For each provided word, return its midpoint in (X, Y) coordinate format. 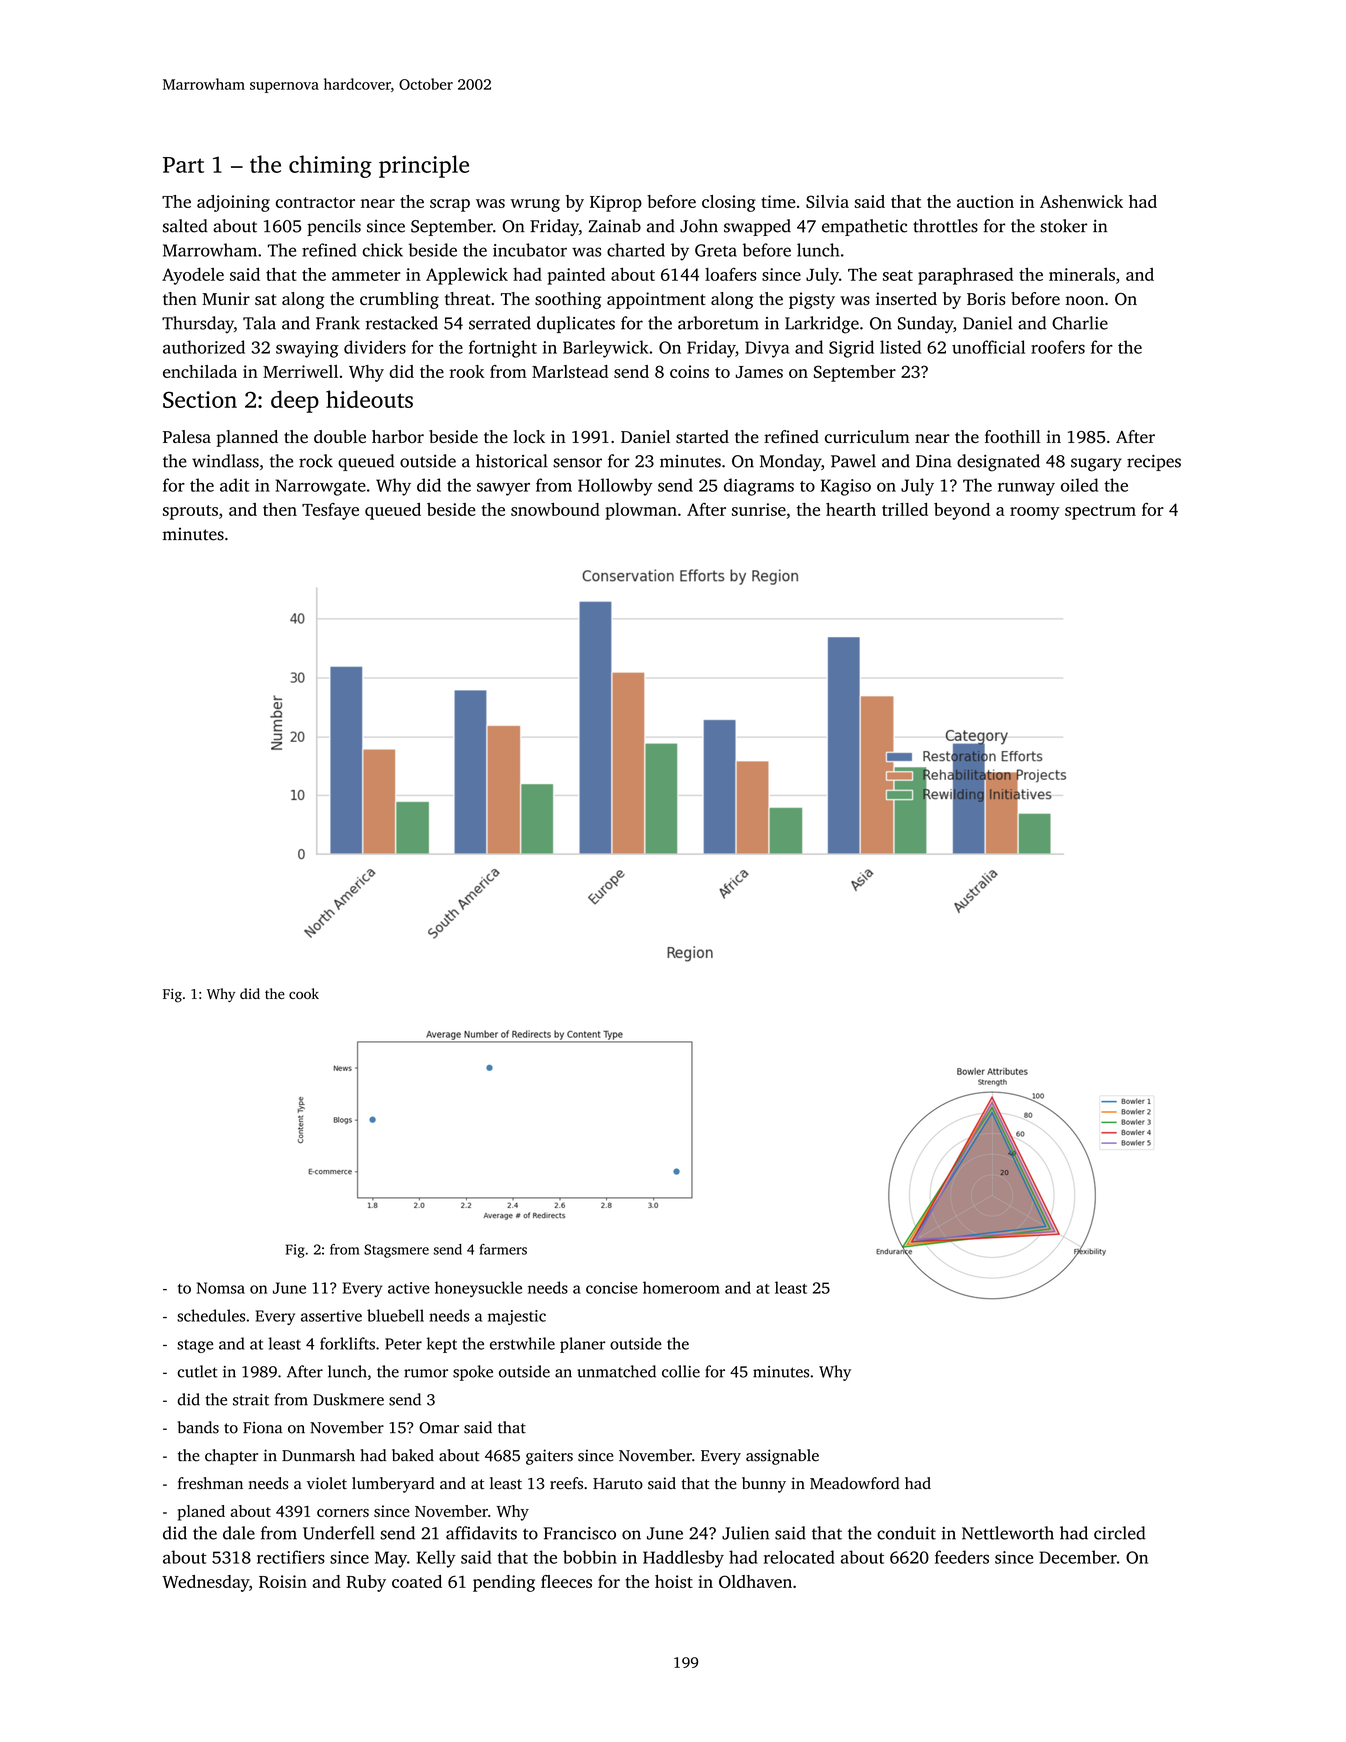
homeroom (681, 1287)
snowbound (555, 509)
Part (183, 165)
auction (985, 201)
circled (1119, 1533)
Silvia (827, 201)
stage (195, 1346)
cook (304, 993)
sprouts (190, 512)
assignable (782, 1457)
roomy (1035, 513)
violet (327, 1483)
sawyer (503, 489)
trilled (905, 509)
